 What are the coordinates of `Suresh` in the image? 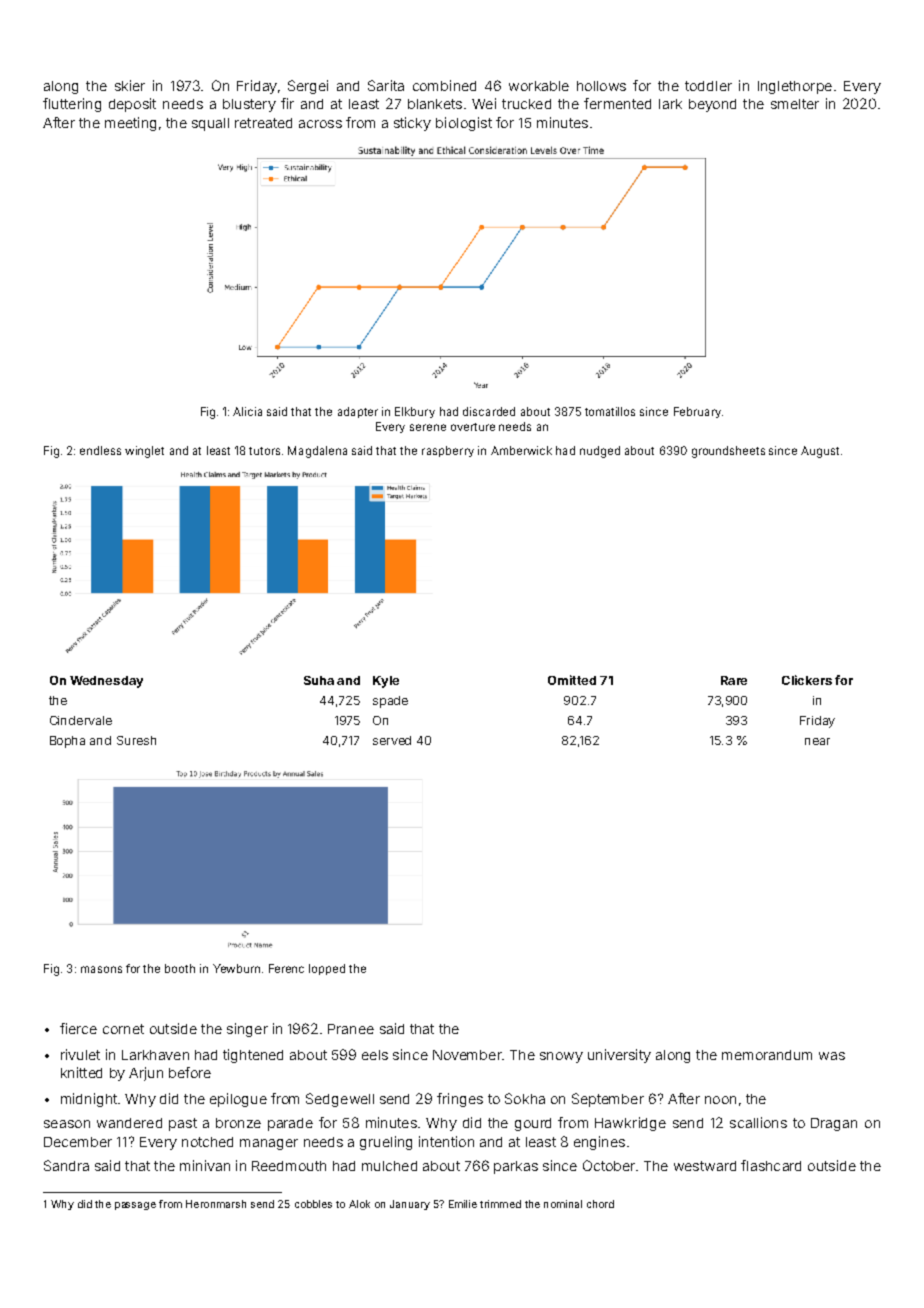 It's located at (136, 740).
